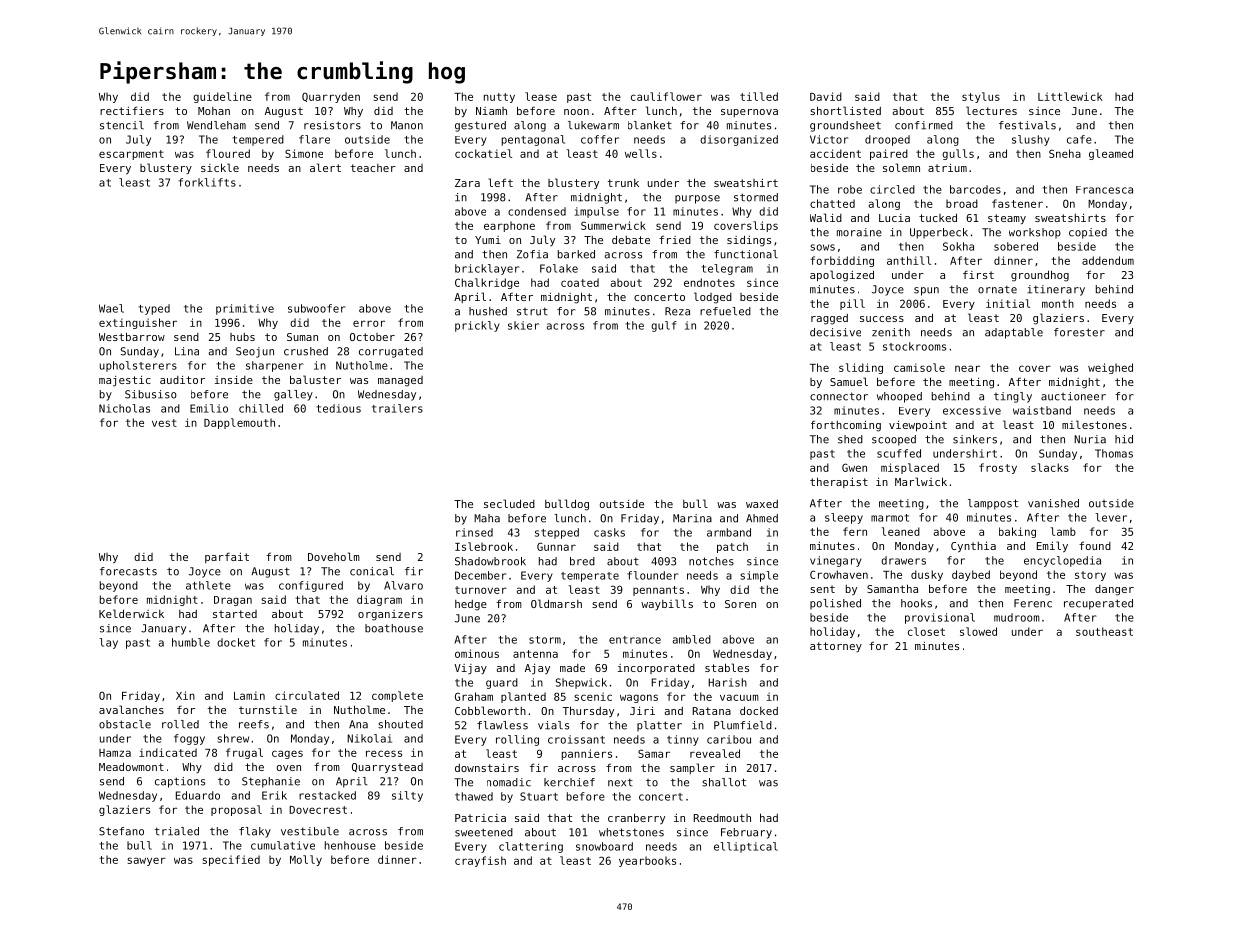  What do you see at coordinates (132, 110) in the screenshot?
I see `rectifiers` at bounding box center [132, 110].
